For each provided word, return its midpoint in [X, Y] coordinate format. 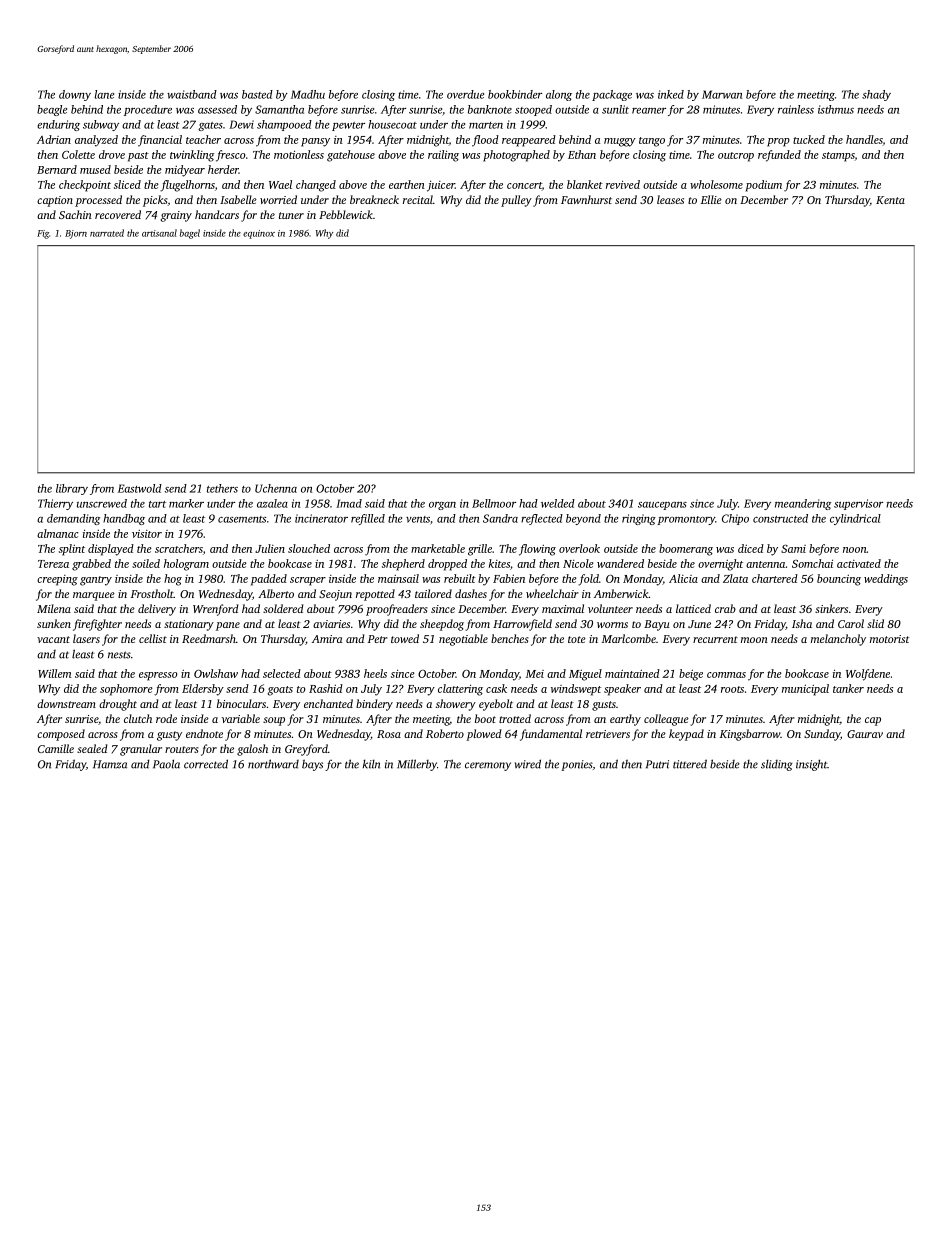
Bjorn [76, 234]
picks [155, 201]
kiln [371, 764]
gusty [169, 736]
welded [558, 503]
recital [418, 199]
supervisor [858, 504]
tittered [690, 764]
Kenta [890, 200]
